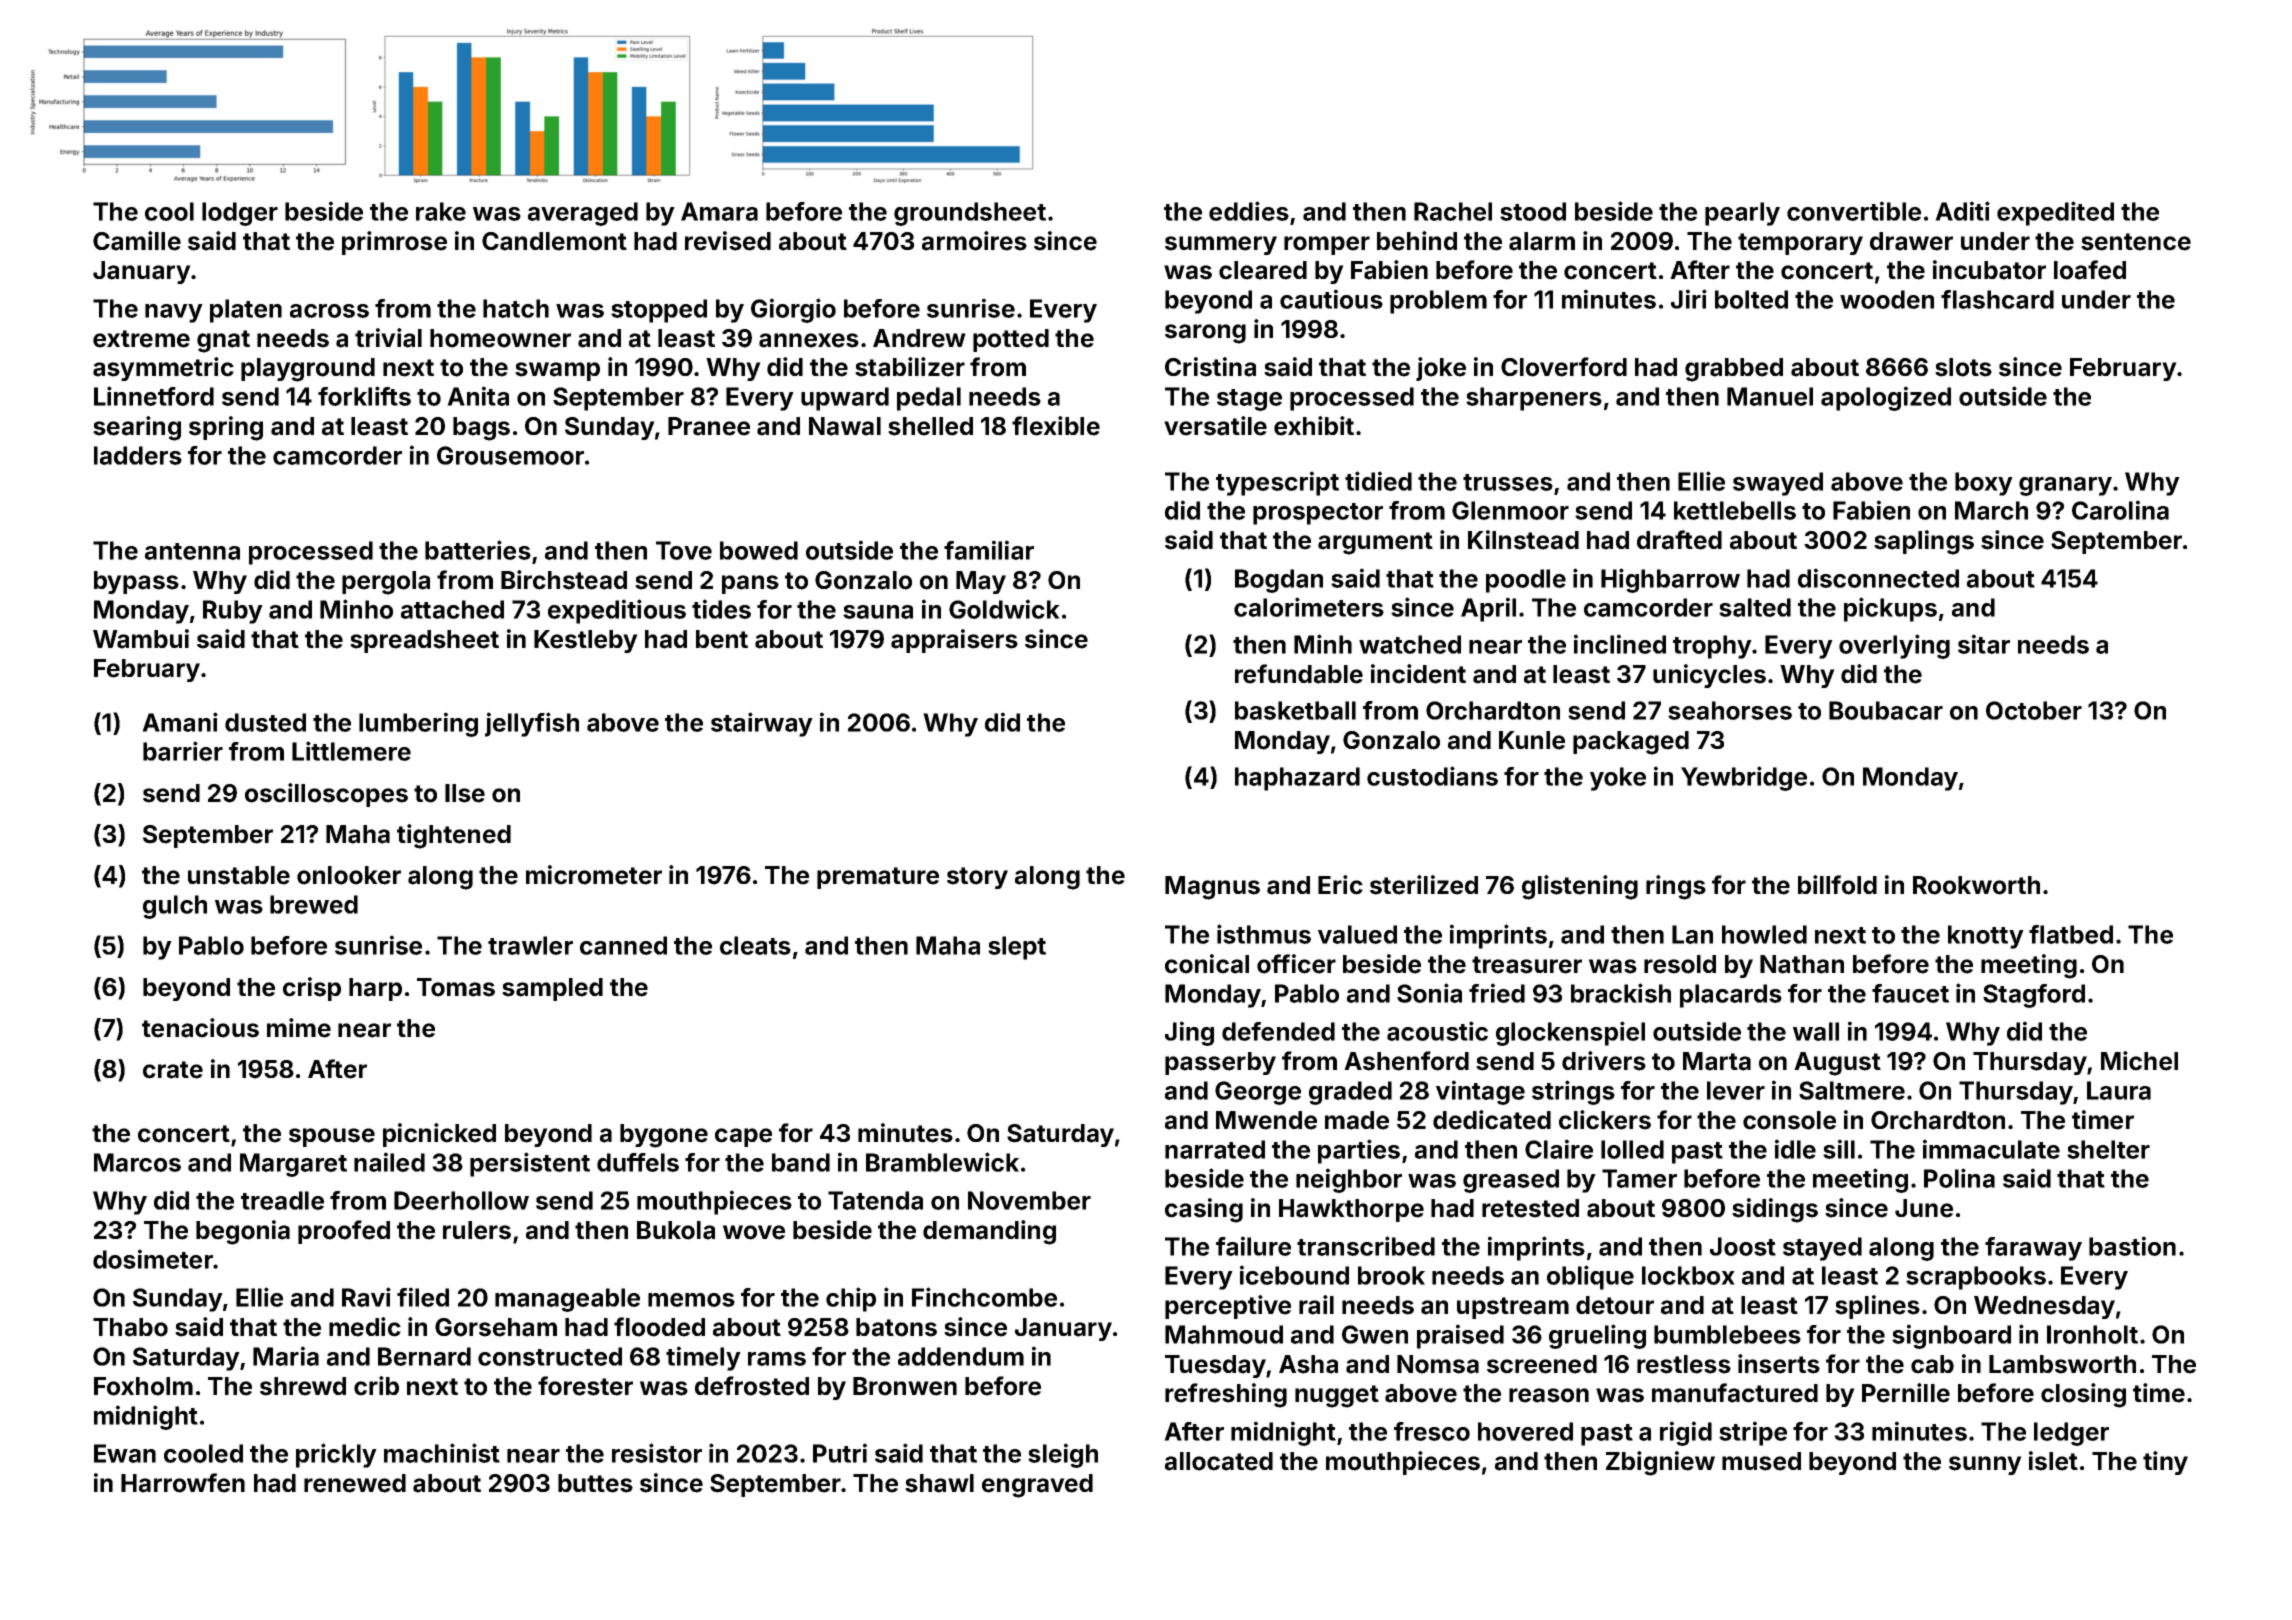  Describe the element at coordinates (2055, 213) in the document. I see `expedited` at that location.
